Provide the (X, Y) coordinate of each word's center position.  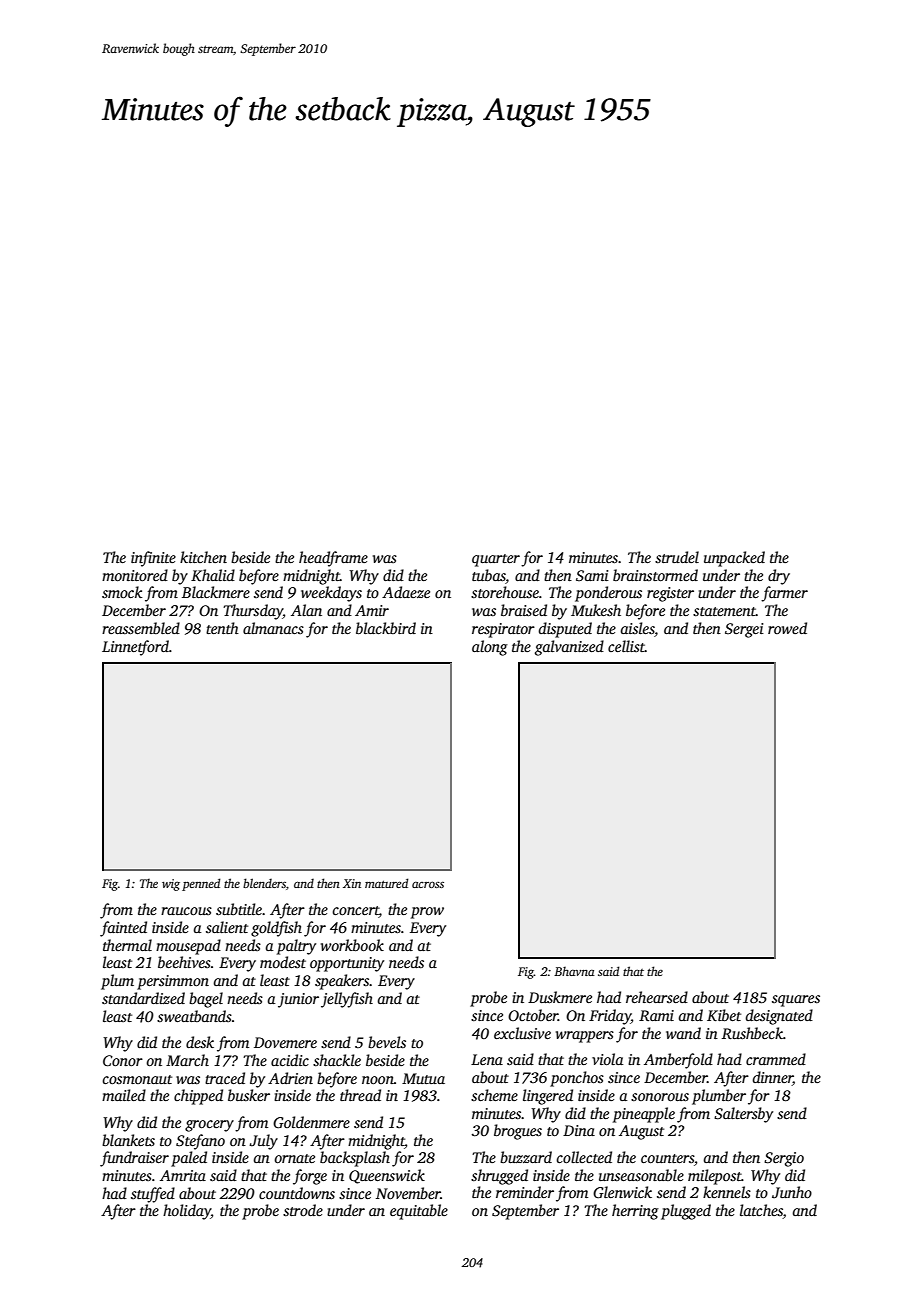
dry (779, 577)
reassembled (141, 628)
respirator (503, 630)
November (408, 1193)
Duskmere (560, 997)
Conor (123, 1061)
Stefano (200, 1142)
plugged (686, 1212)
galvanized (569, 648)
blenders (264, 883)
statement (724, 611)
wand (683, 1033)
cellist (626, 646)
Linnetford (135, 648)
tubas (489, 575)
